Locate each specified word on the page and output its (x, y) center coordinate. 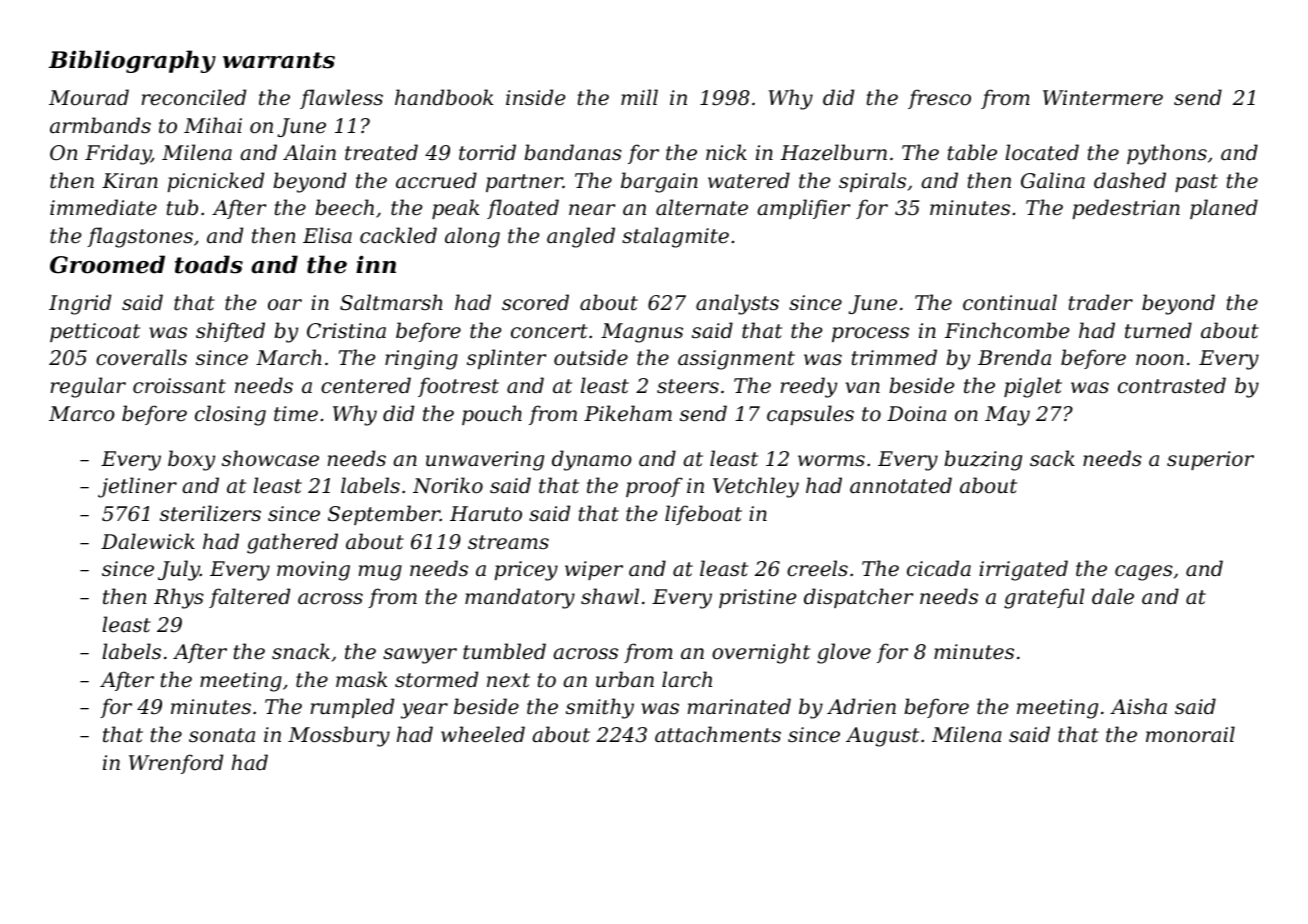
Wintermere (1103, 98)
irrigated (1023, 570)
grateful (1044, 598)
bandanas (573, 152)
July (179, 570)
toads (209, 264)
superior (1210, 460)
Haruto (486, 514)
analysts (737, 304)
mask (361, 679)
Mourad (89, 97)
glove (844, 653)
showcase (270, 458)
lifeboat (703, 515)
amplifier (803, 209)
